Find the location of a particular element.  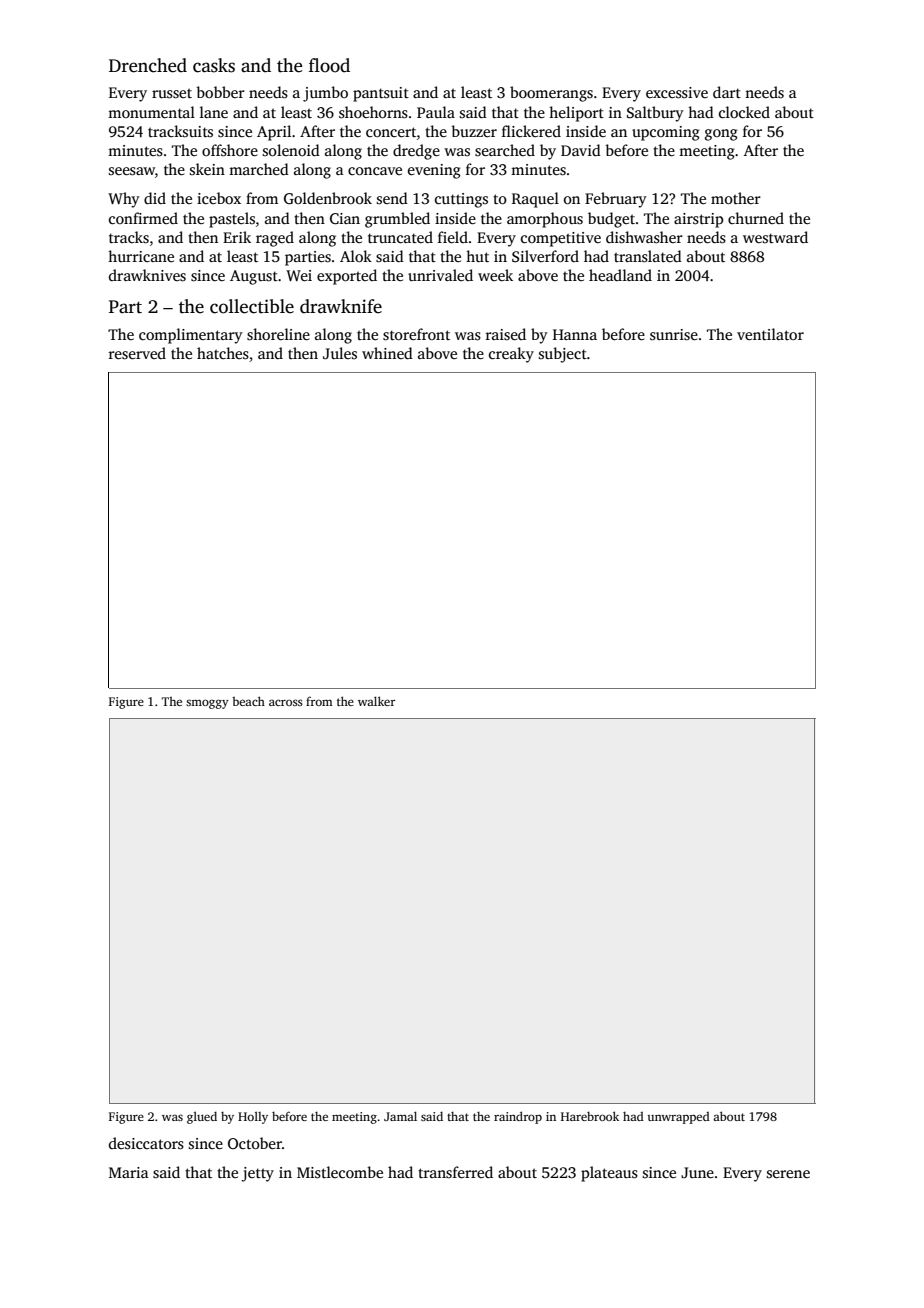

sunrise is located at coordinates (674, 335).
